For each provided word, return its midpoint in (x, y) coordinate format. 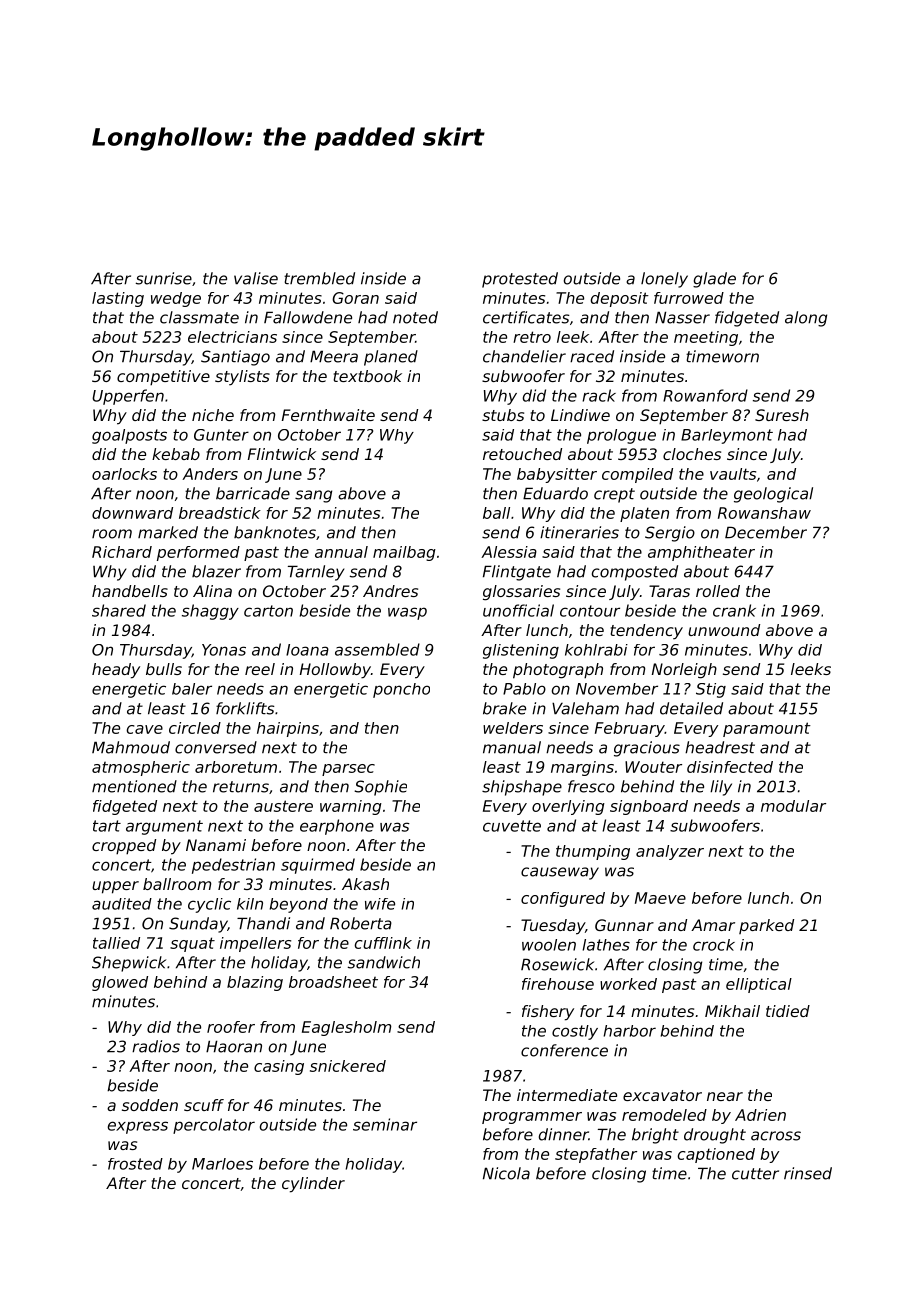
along (806, 319)
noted (415, 317)
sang (313, 496)
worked (628, 984)
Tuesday (553, 927)
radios (156, 1046)
